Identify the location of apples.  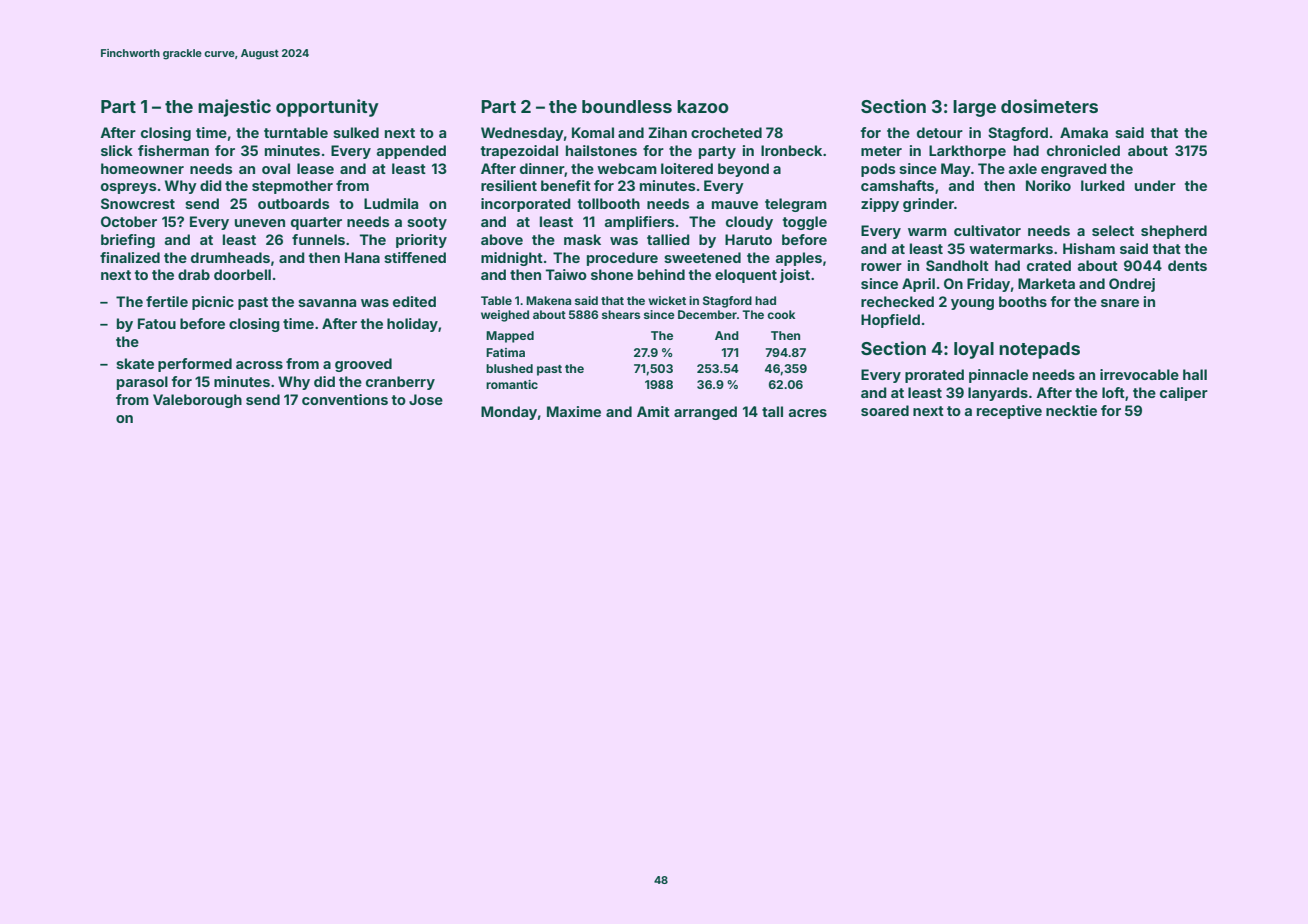
(799, 259).
